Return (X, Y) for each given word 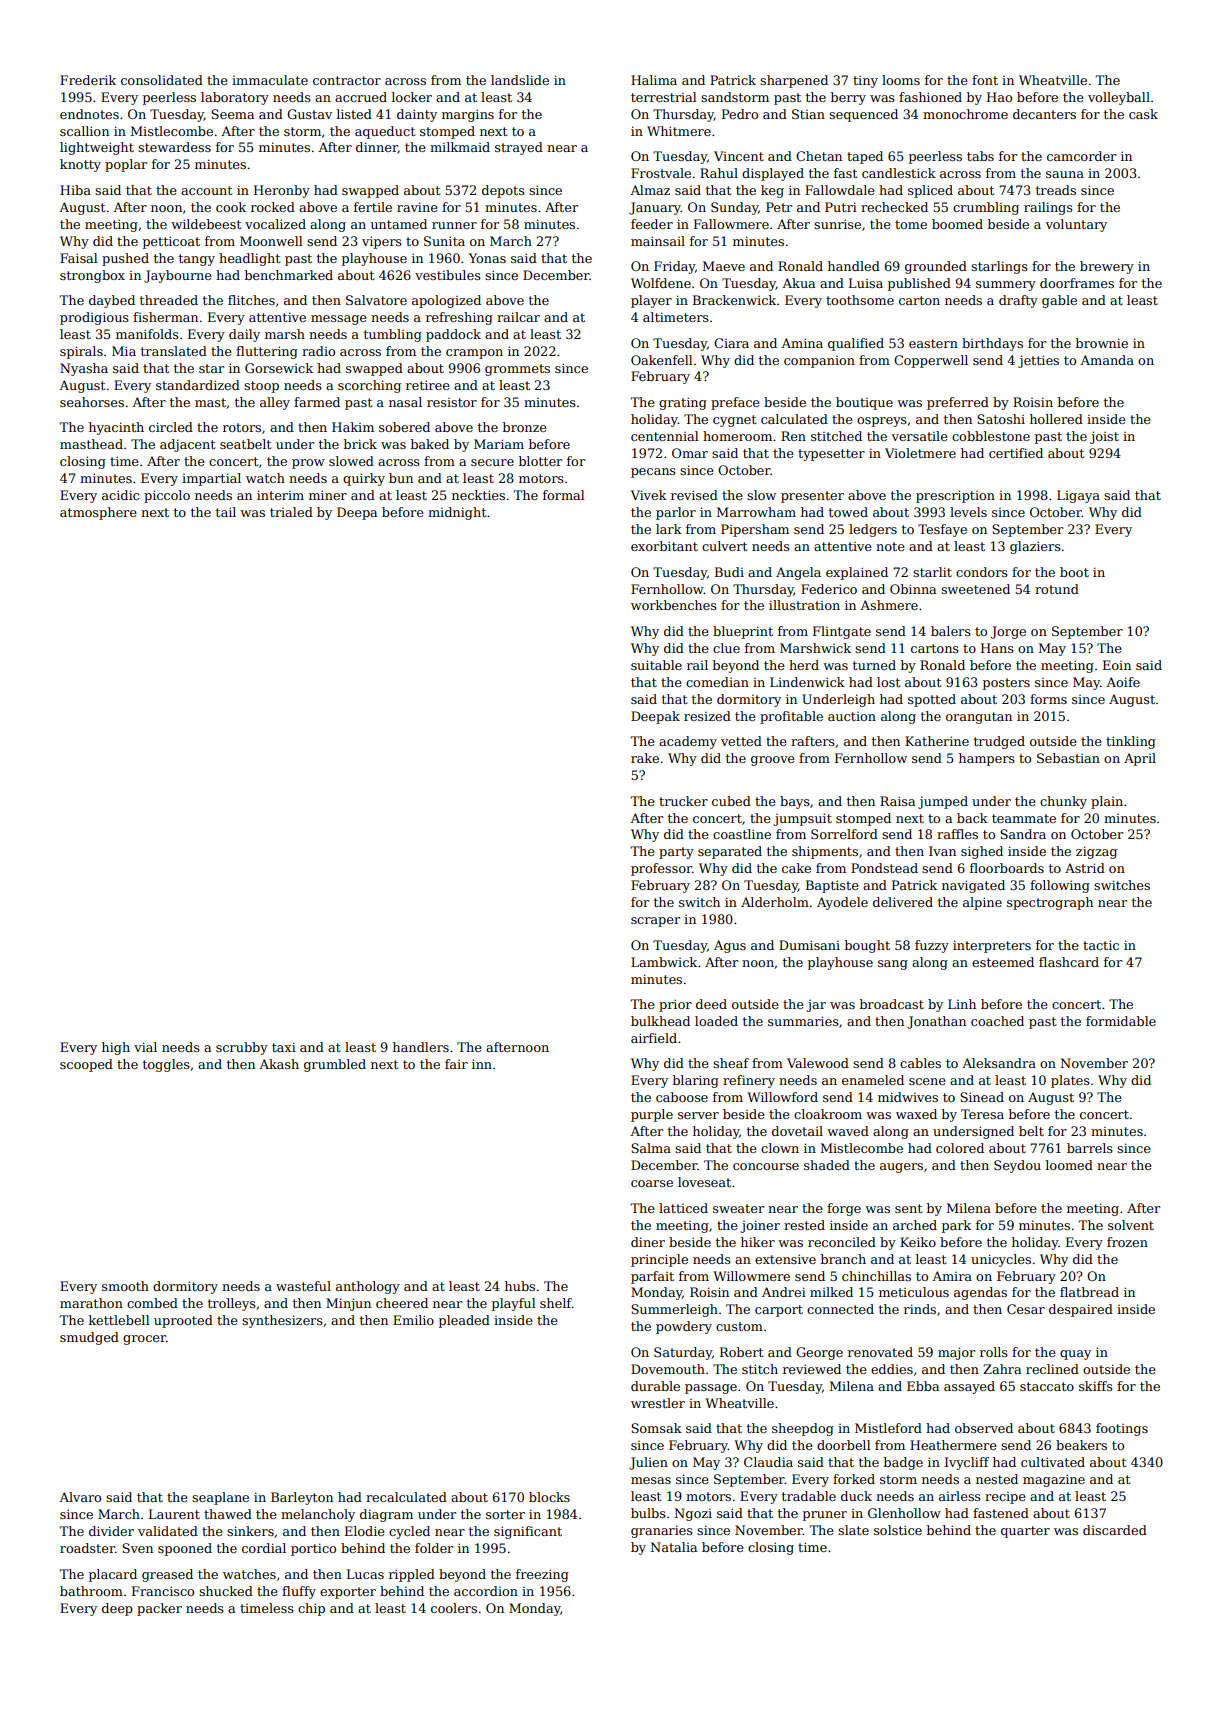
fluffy (299, 1592)
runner (454, 225)
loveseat (704, 1182)
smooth (125, 1286)
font (985, 80)
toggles (166, 1065)
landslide (520, 80)
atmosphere (98, 513)
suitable (656, 665)
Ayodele (842, 903)
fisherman (165, 317)
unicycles (1001, 1260)
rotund (1057, 589)
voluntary (1076, 225)
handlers (421, 1047)
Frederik (88, 80)
